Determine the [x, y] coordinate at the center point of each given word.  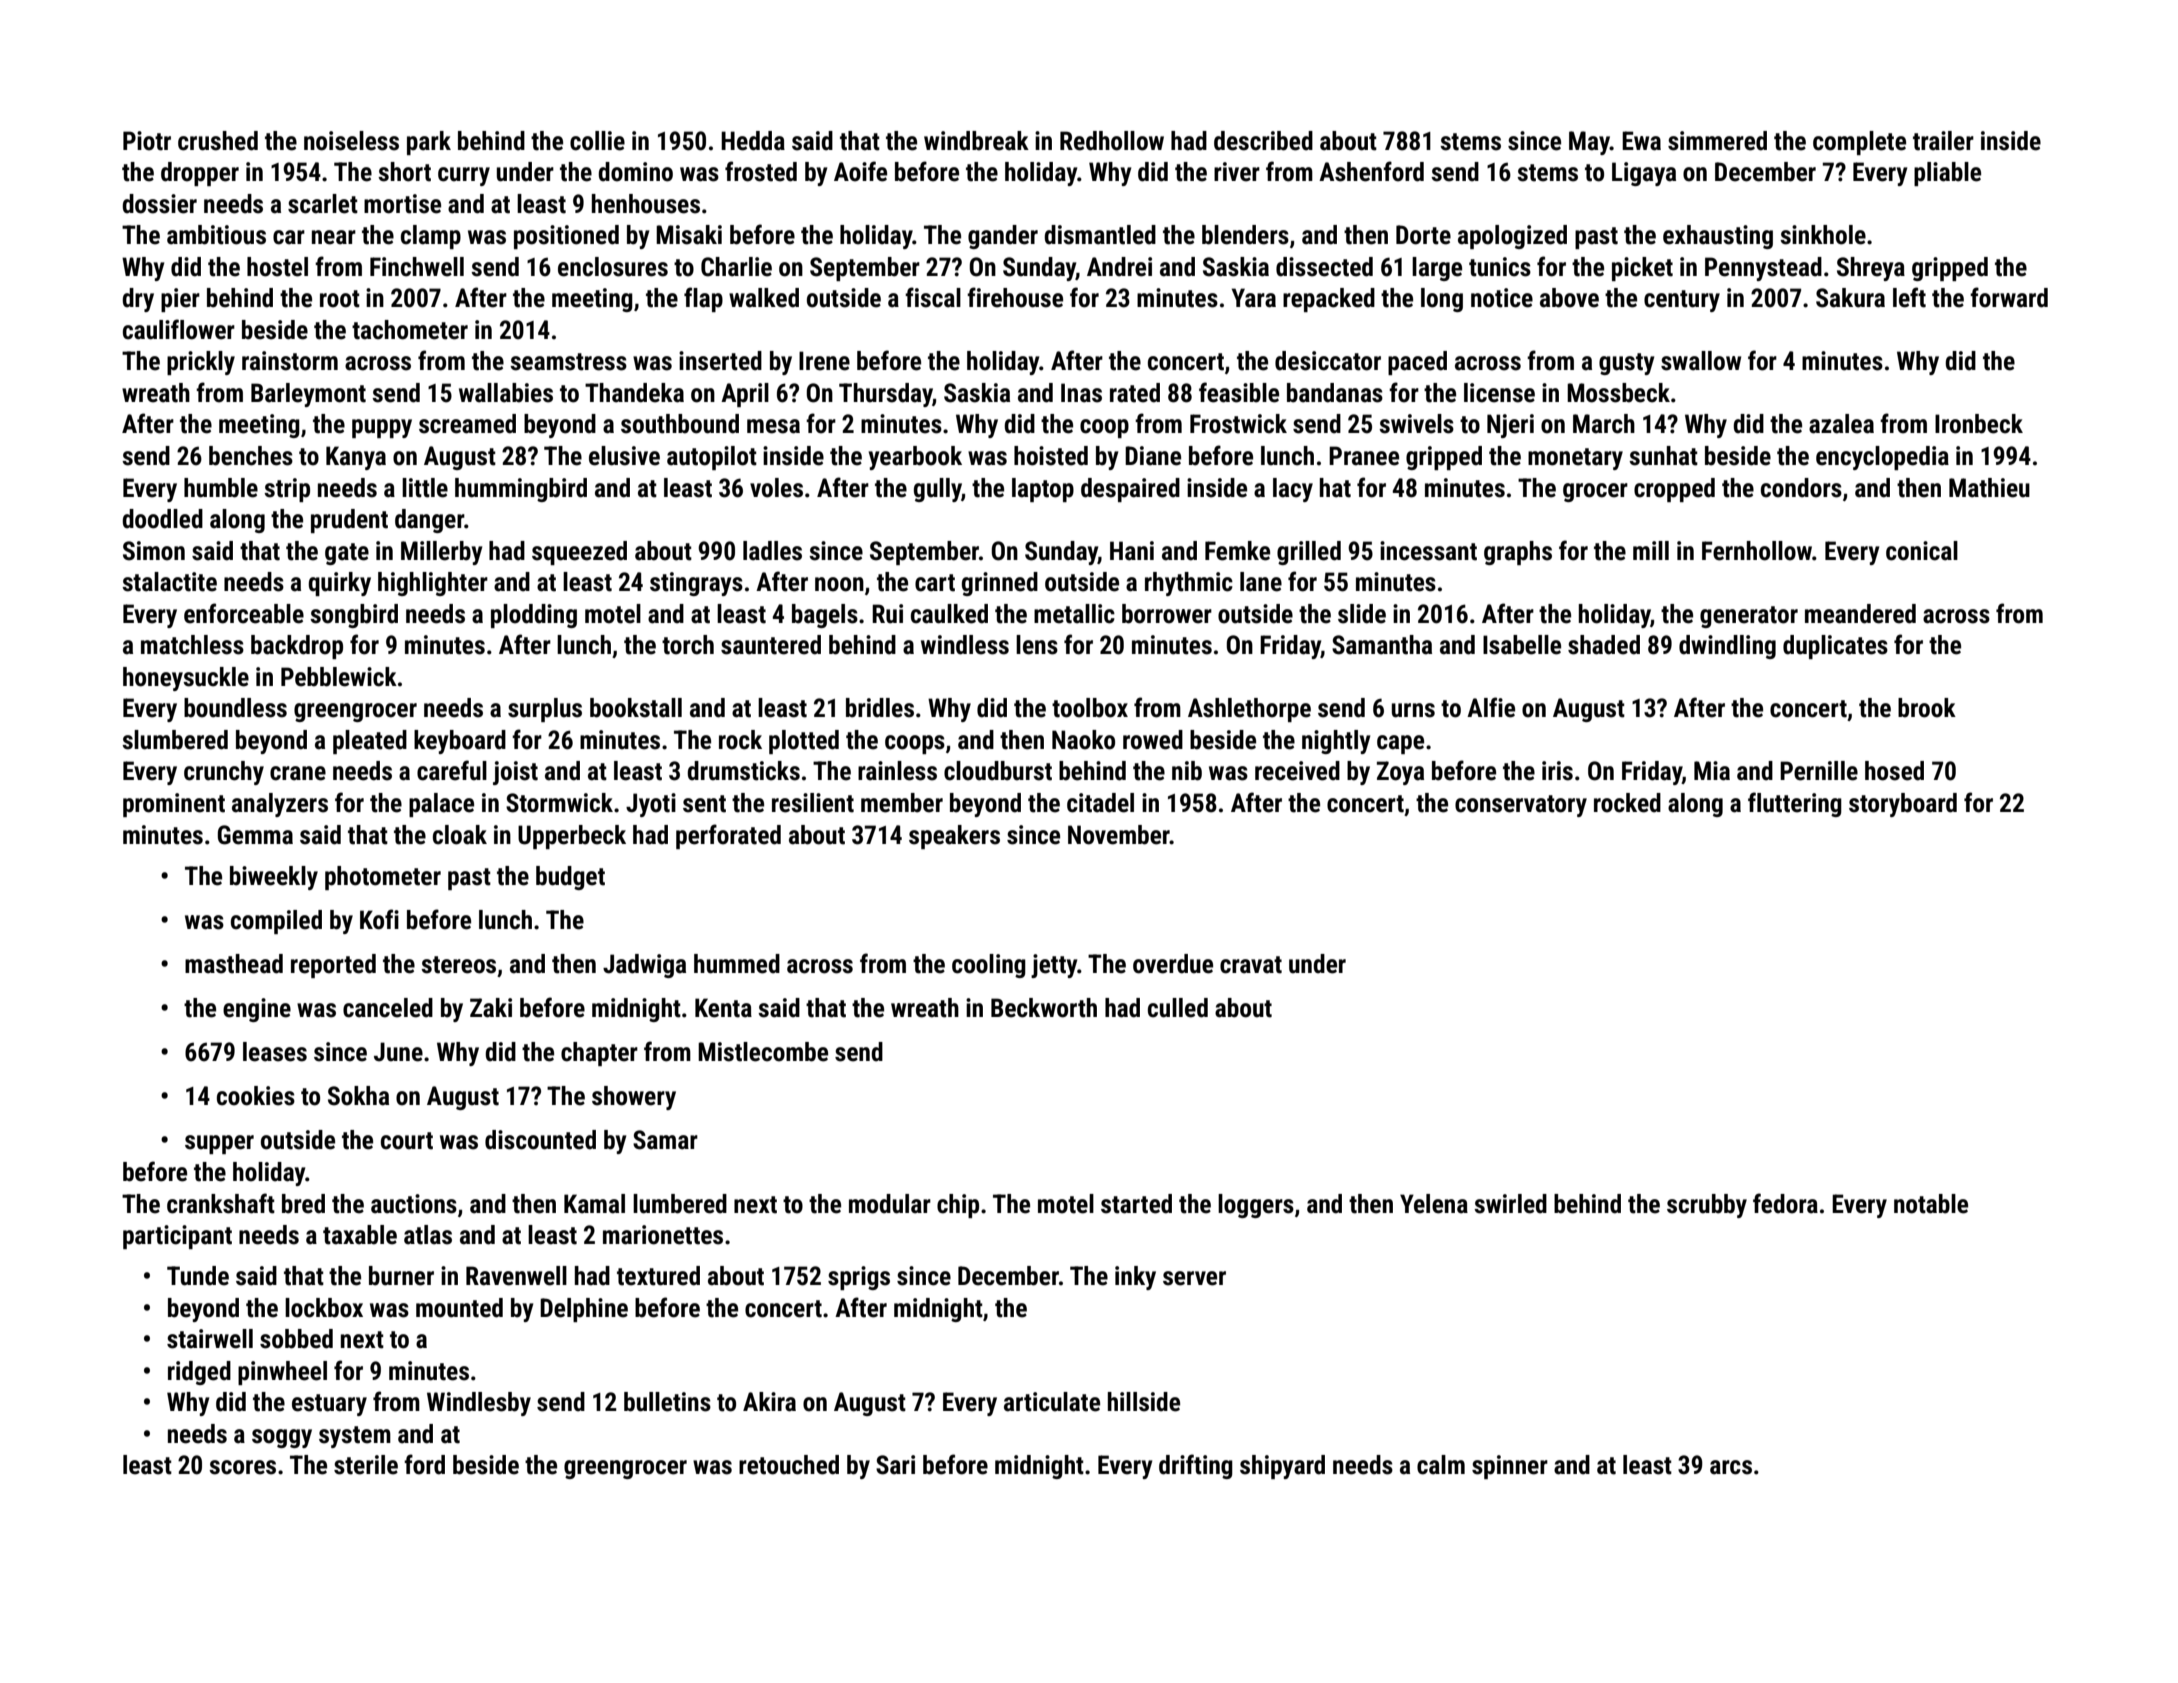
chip [958, 1206]
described [1263, 141]
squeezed [579, 553]
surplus [545, 710]
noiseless [351, 141]
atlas [428, 1235]
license [1499, 393]
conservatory [1521, 806]
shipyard [1282, 1467]
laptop [1043, 490]
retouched [789, 1465]
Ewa [1641, 141]
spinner [1510, 1467]
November [1119, 835]
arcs [1731, 1467]
